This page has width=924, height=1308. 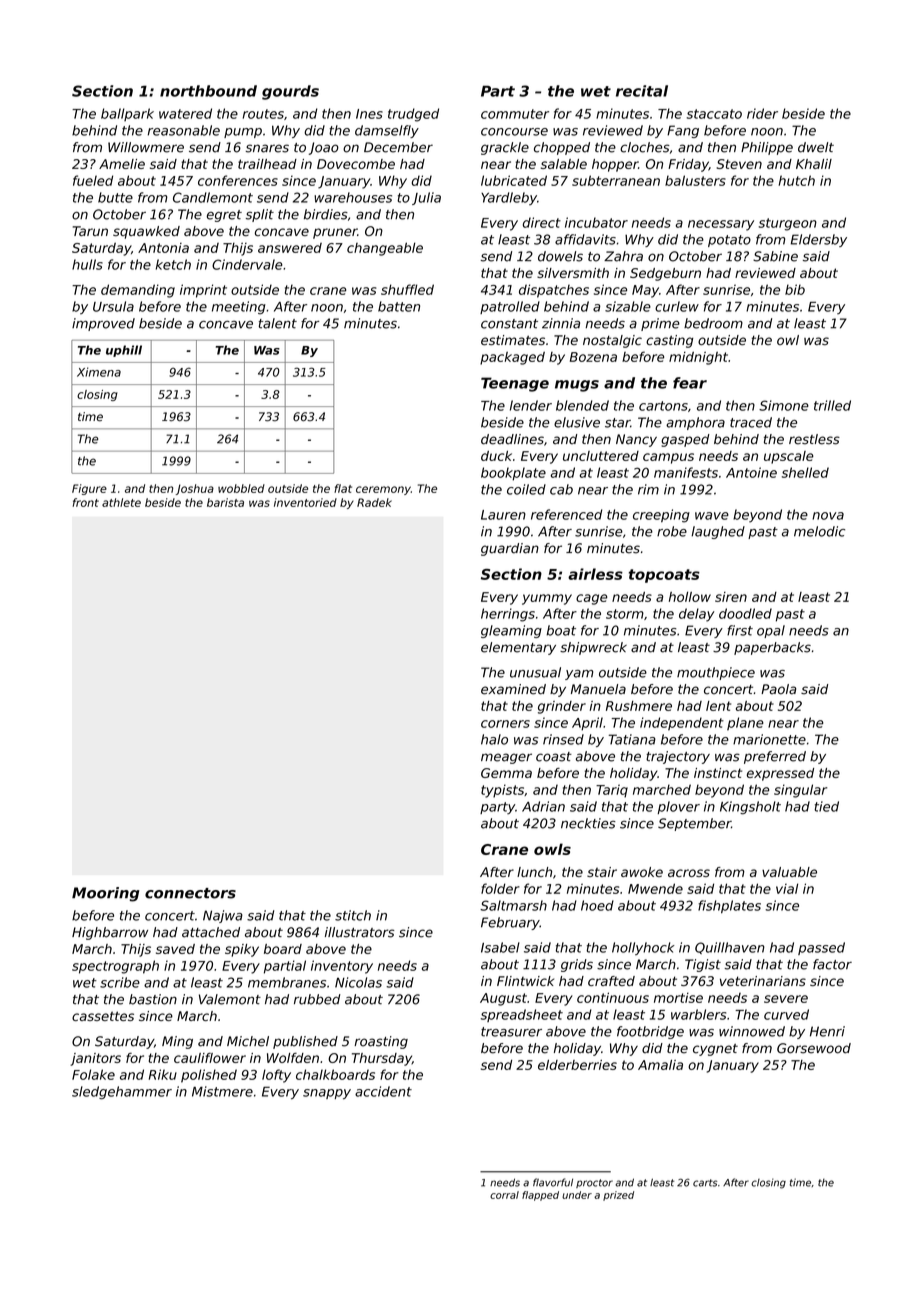 I want to click on Nicolas, so click(x=358, y=982).
